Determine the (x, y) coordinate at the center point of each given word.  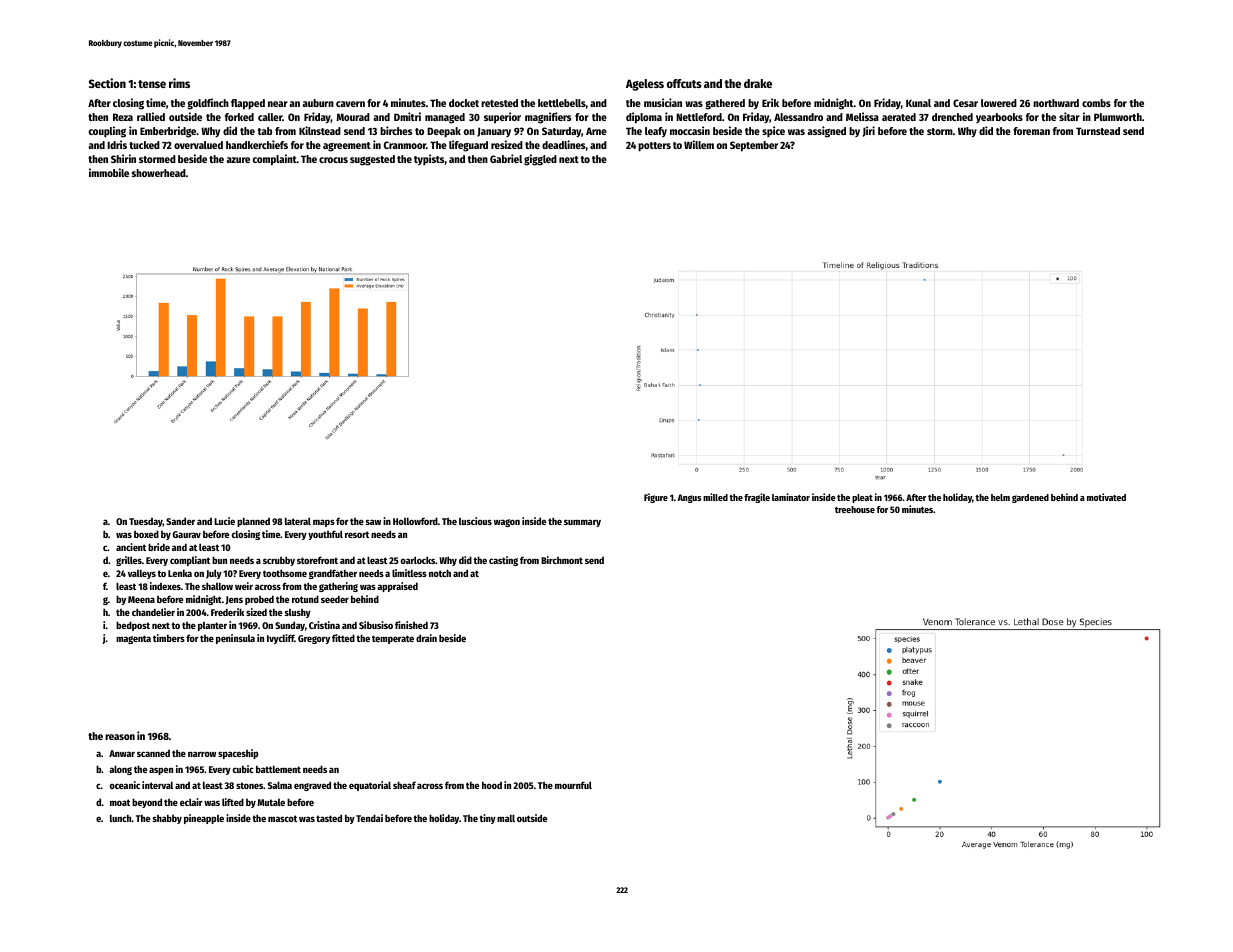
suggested (372, 160)
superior (502, 118)
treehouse (855, 509)
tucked (144, 145)
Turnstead (1098, 131)
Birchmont (562, 560)
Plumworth (1118, 117)
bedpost (133, 626)
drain (426, 638)
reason (120, 737)
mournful (573, 785)
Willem (699, 144)
